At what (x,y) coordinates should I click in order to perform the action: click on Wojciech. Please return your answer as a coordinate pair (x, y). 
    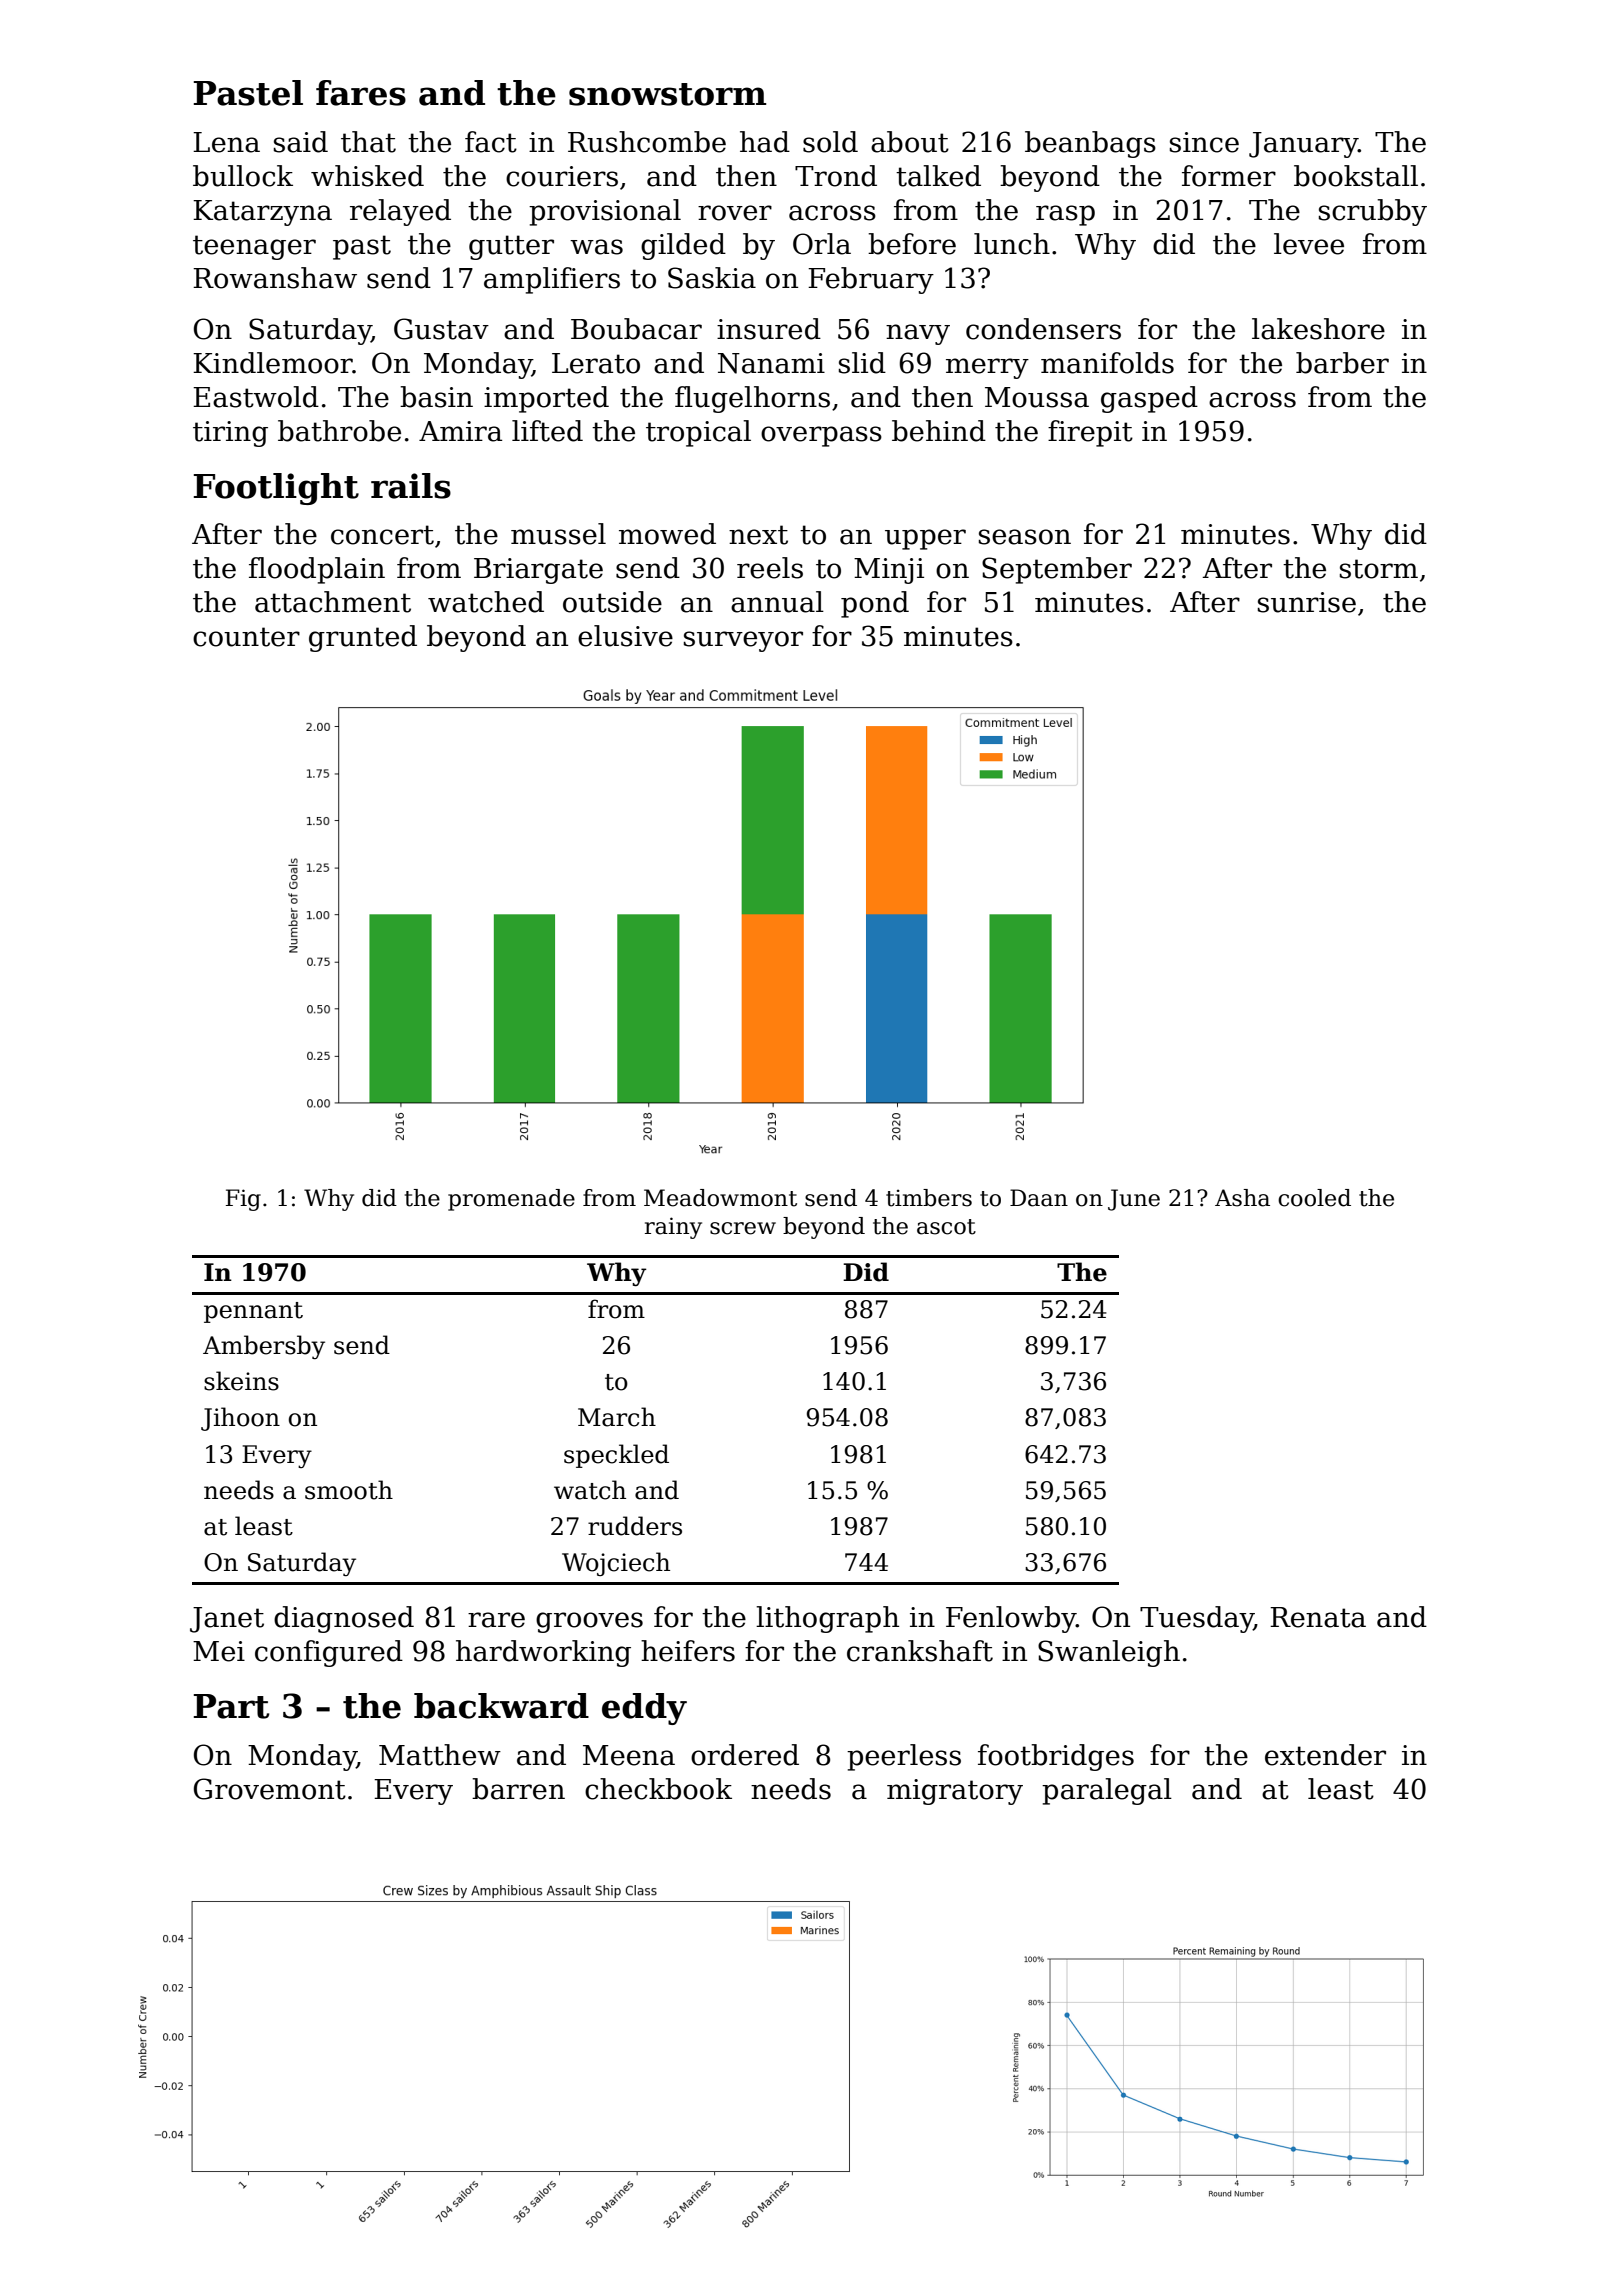
    Looking at the image, I should click on (616, 1564).
